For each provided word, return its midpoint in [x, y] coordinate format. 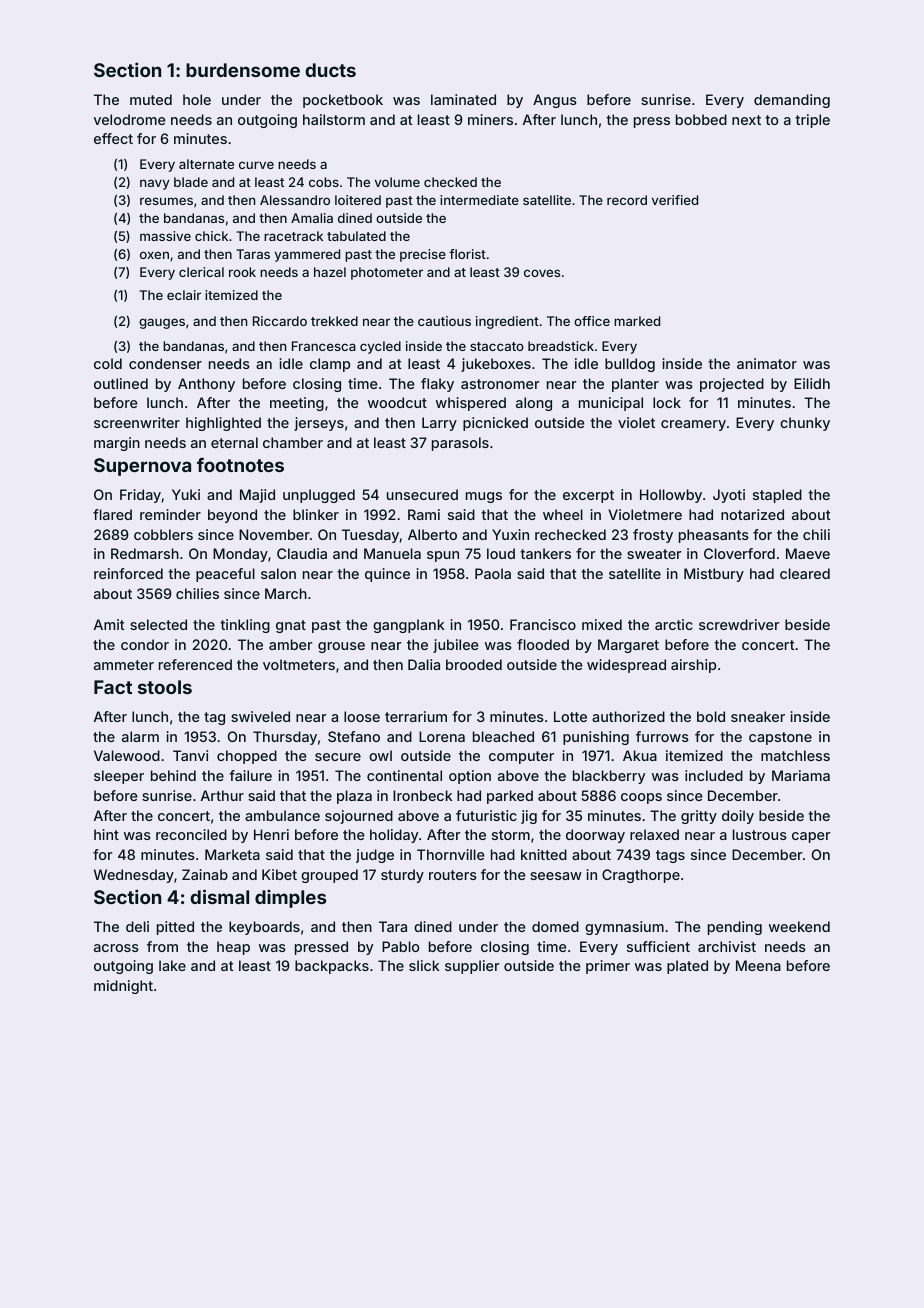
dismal [219, 896]
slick [424, 965]
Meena [758, 965]
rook [242, 272]
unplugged [319, 496]
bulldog [630, 365]
